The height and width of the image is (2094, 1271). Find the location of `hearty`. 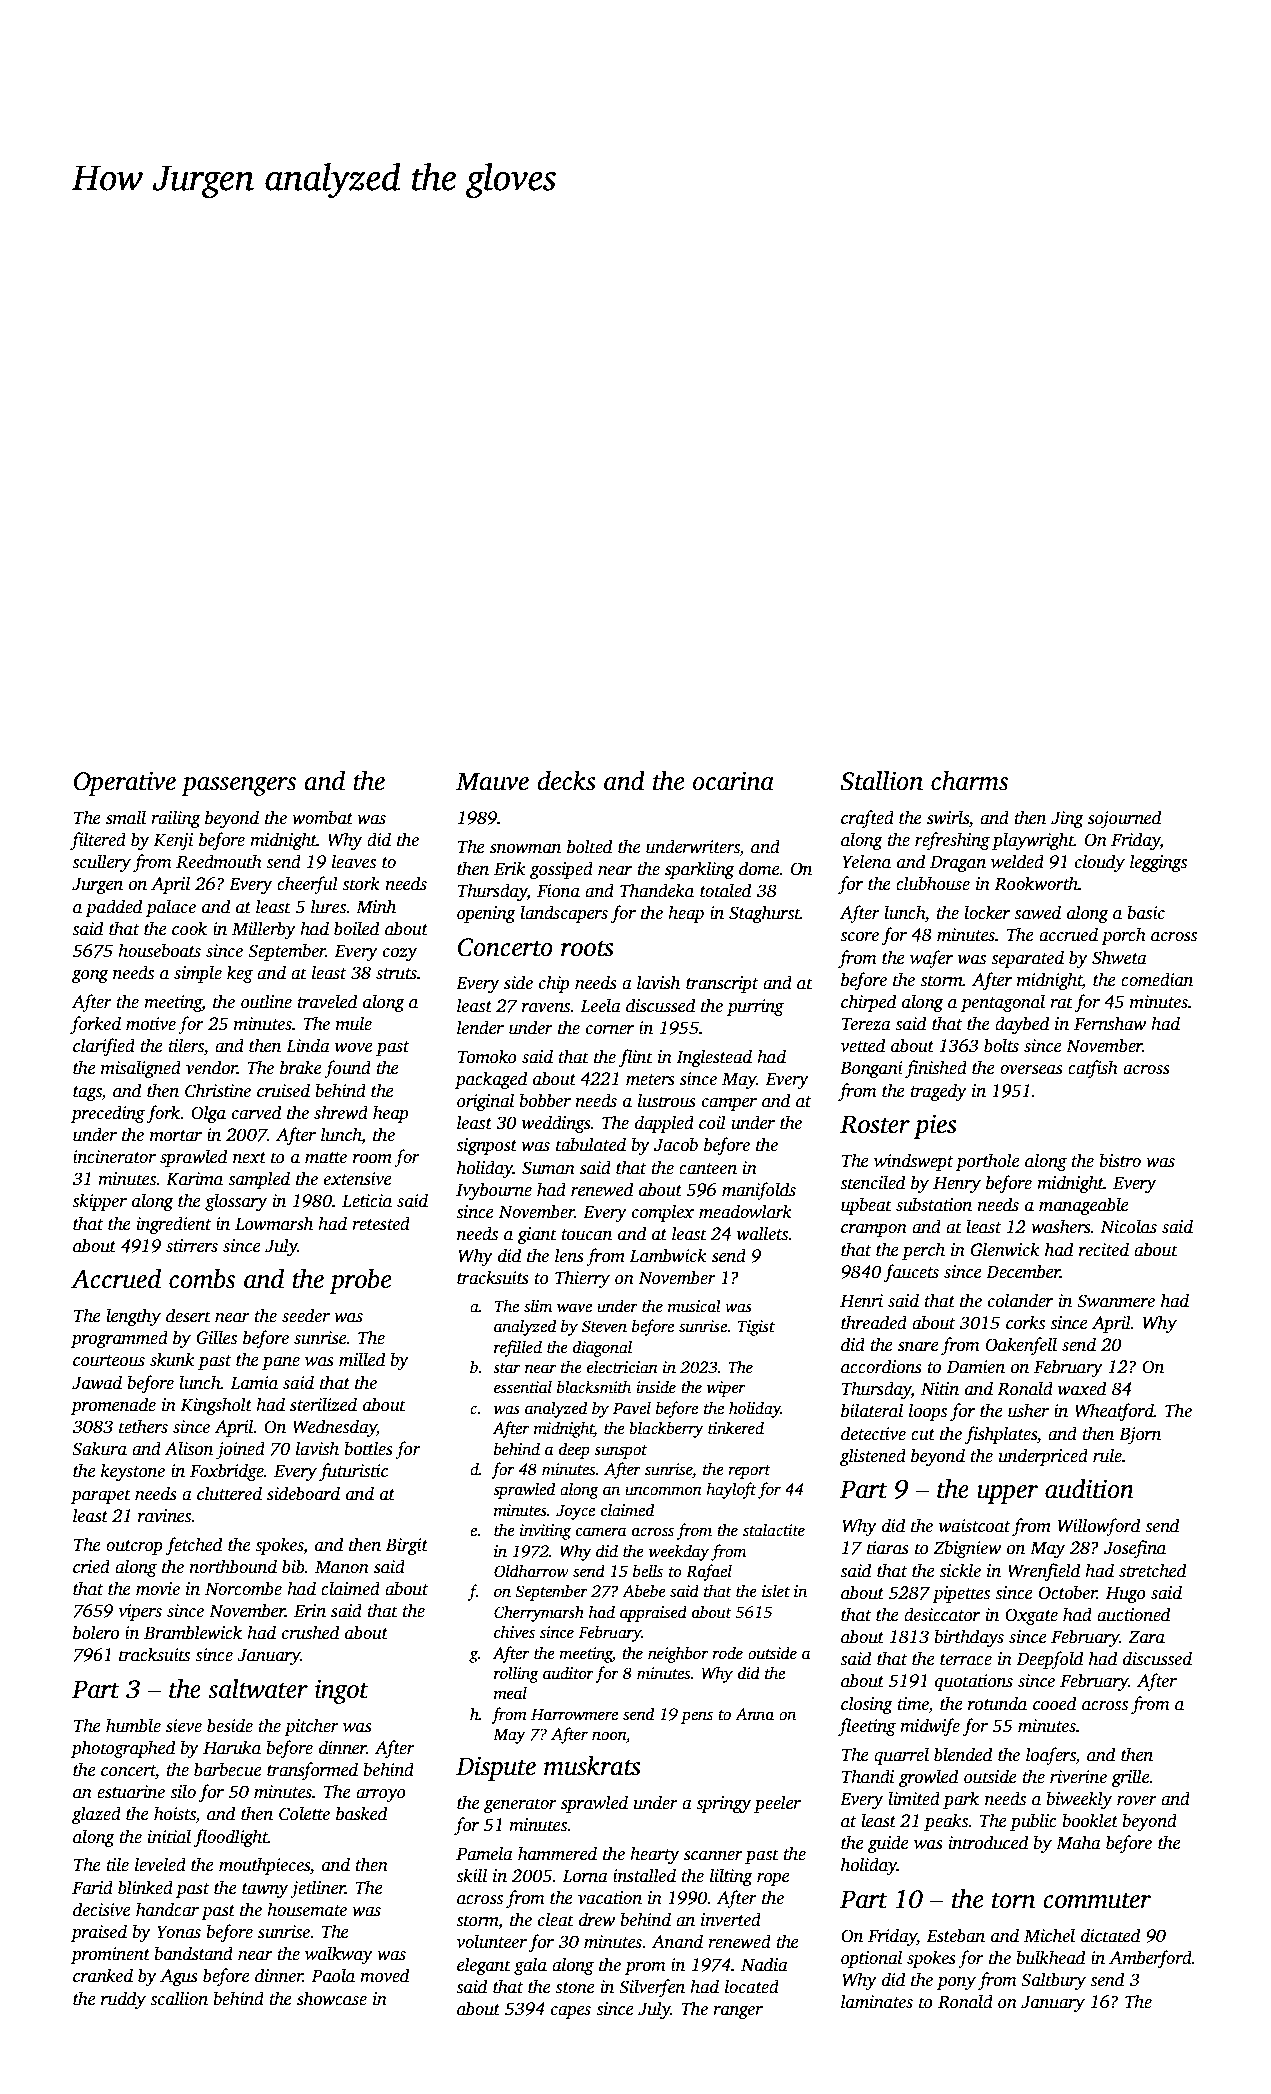

hearty is located at coordinates (654, 1855).
